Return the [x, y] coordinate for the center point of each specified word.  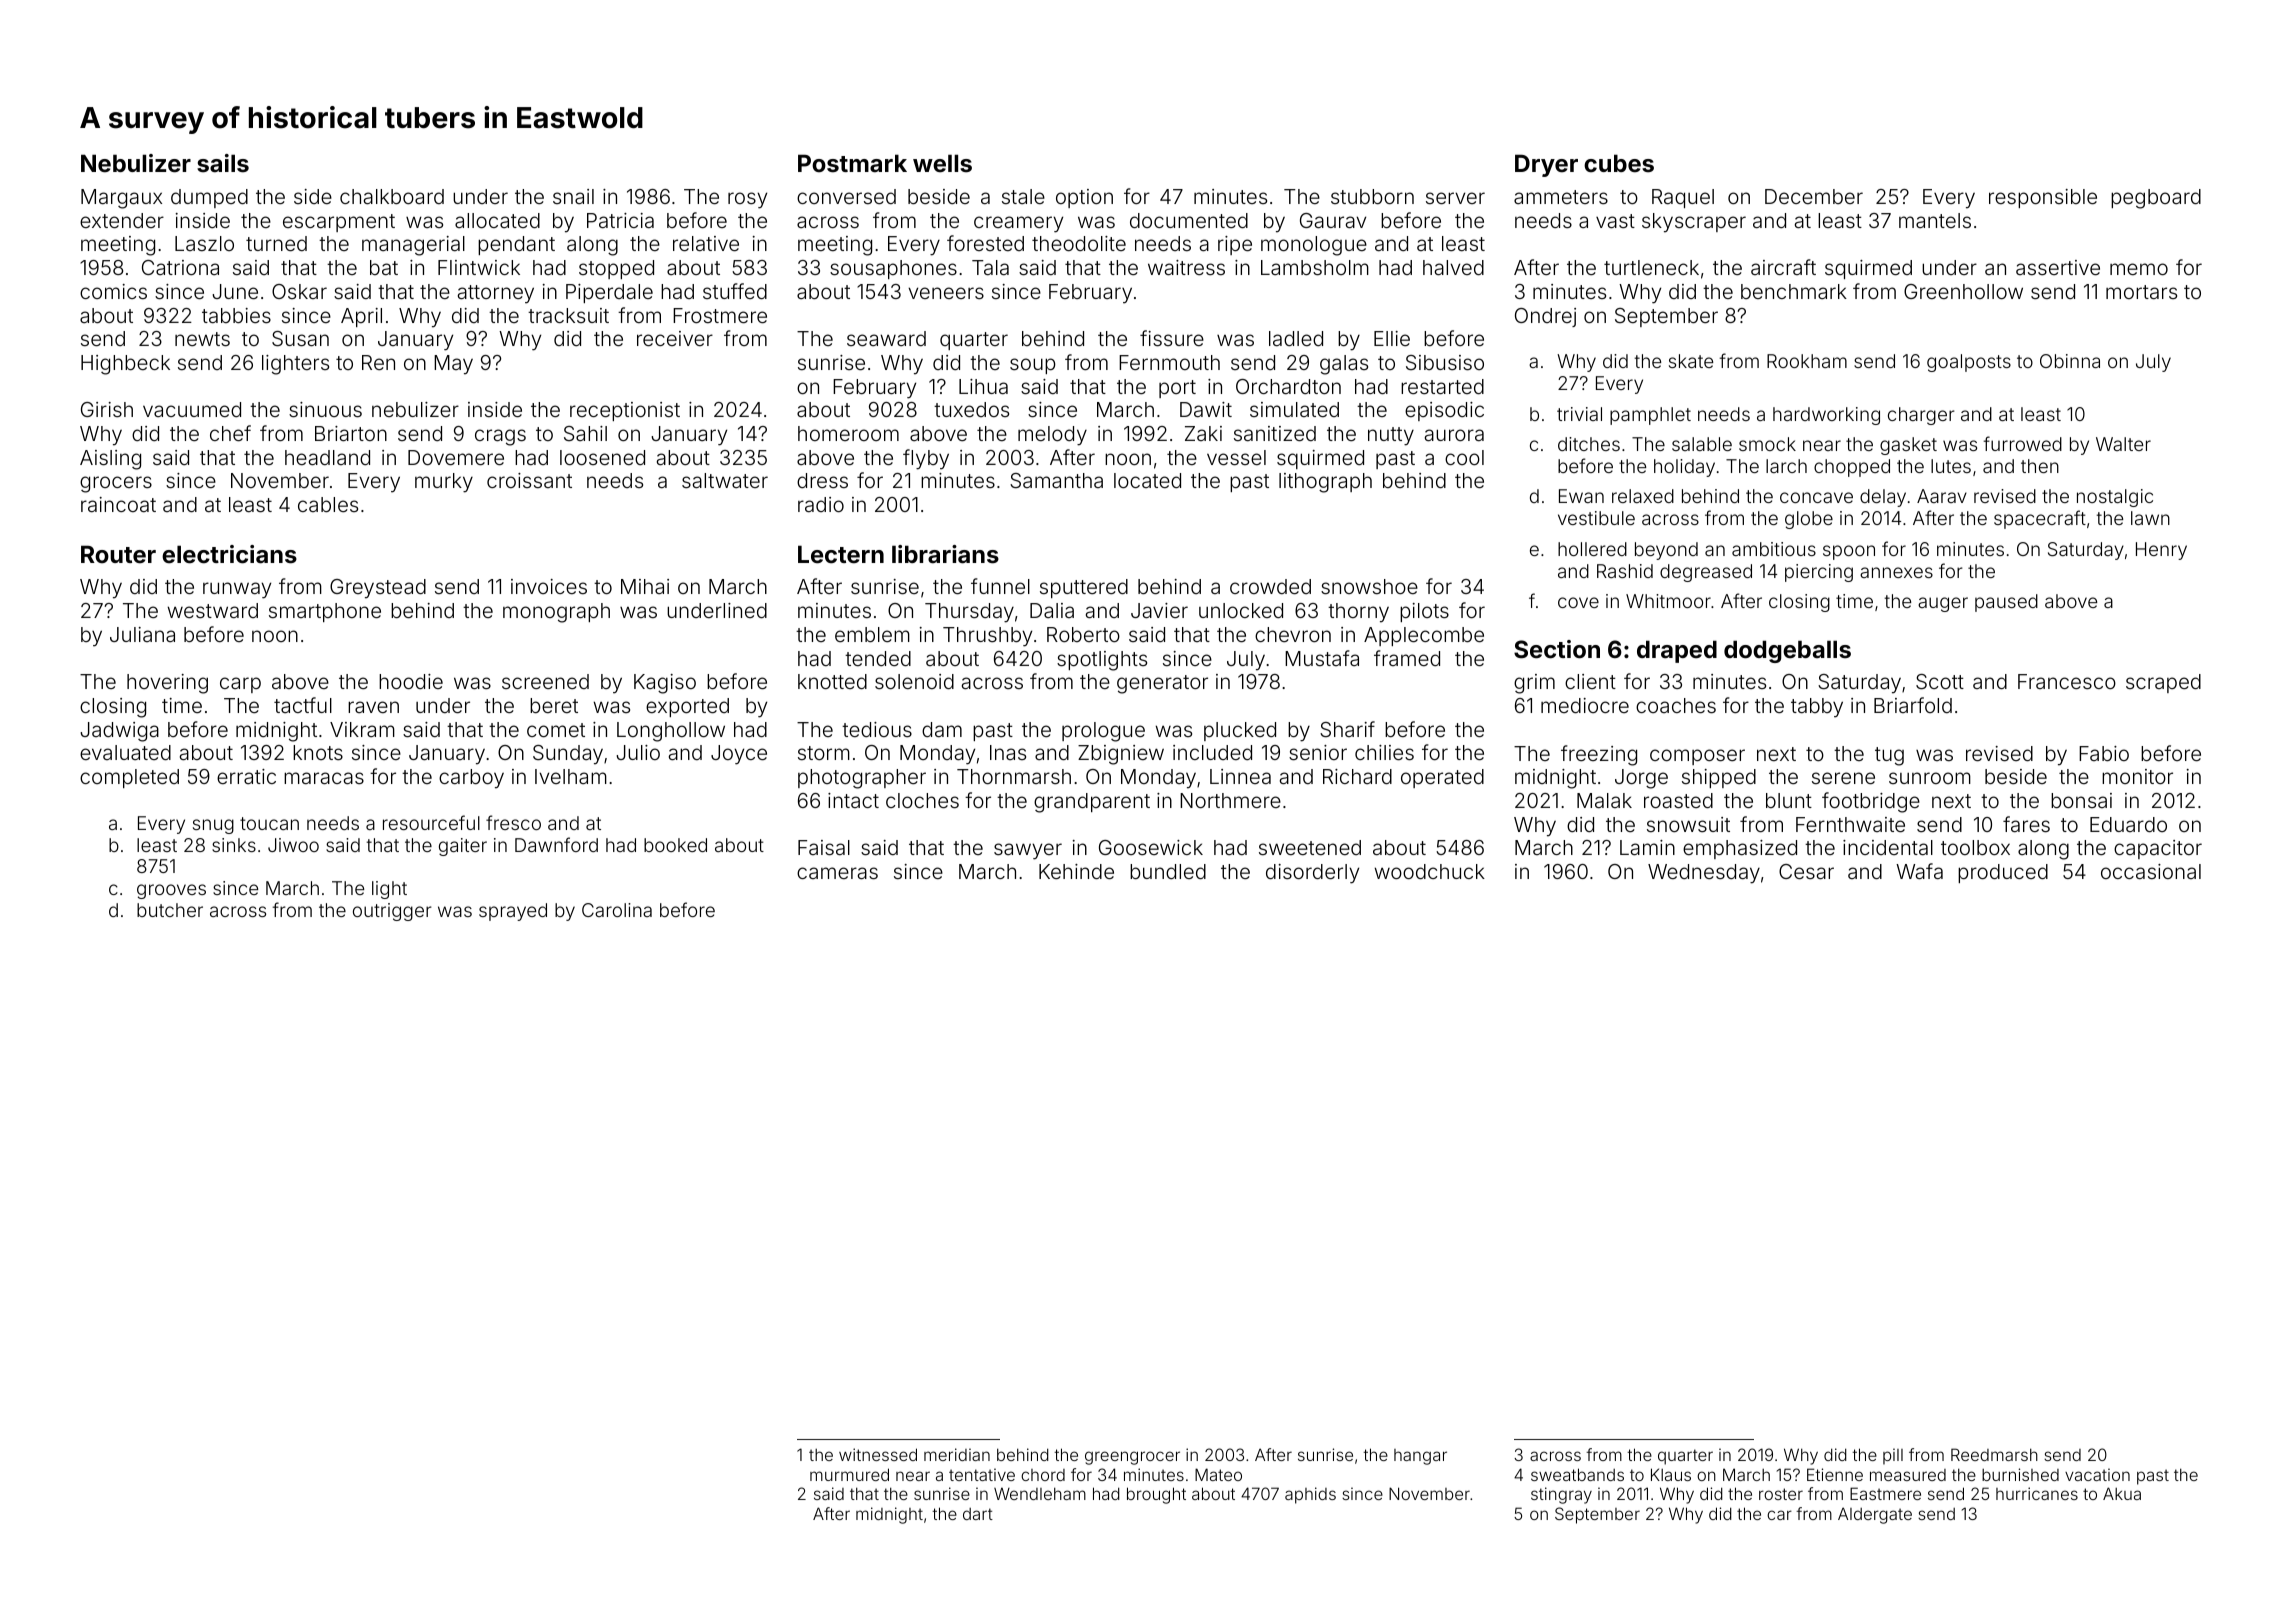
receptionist [625, 411]
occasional [2151, 871]
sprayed [513, 912]
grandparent [1092, 803]
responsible [2043, 198]
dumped [209, 198]
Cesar [1806, 871]
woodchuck [1429, 871]
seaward [886, 338]
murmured [849, 1474]
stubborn [1372, 196]
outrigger [392, 912]
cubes [1619, 163]
